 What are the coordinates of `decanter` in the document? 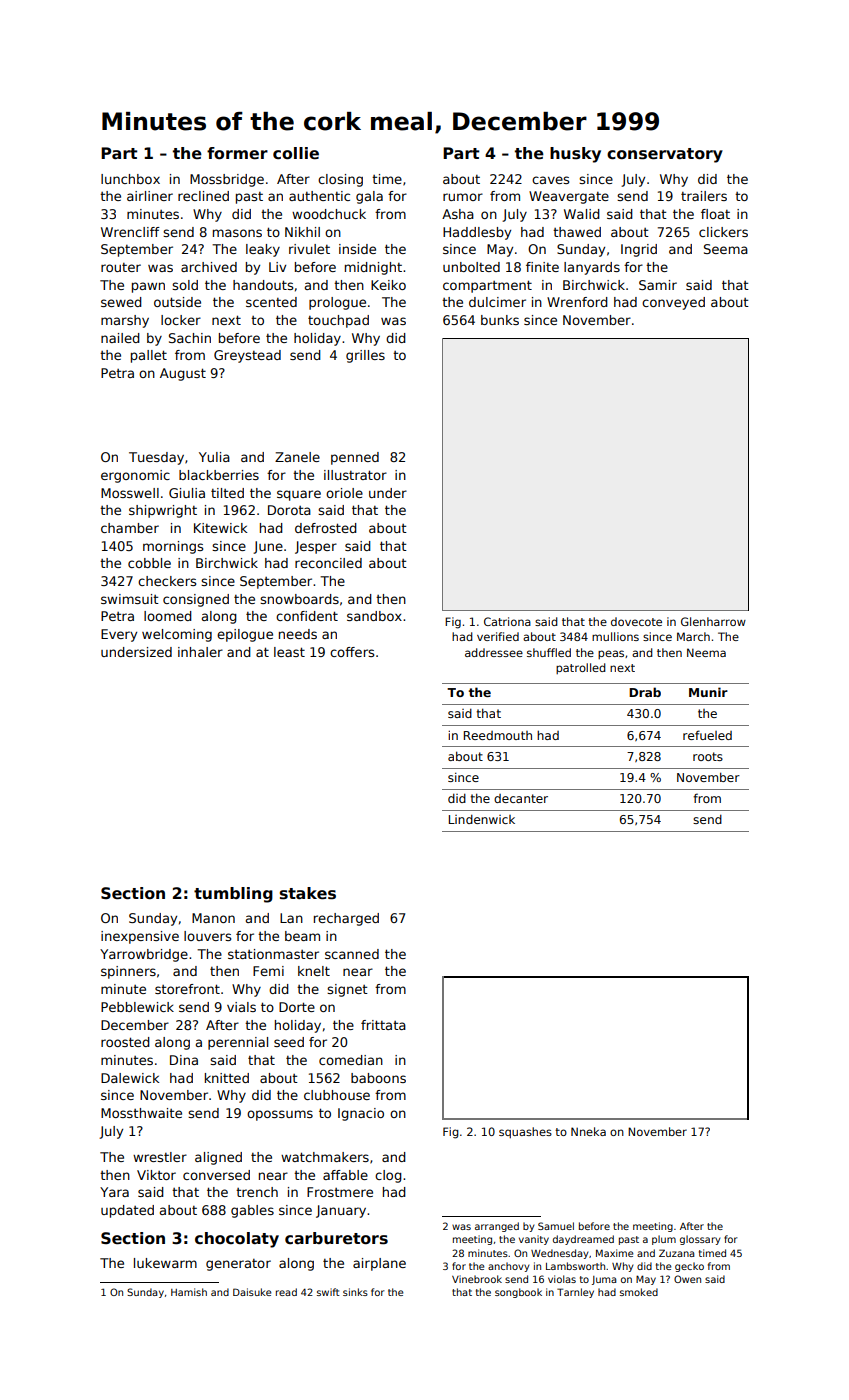 It's located at (521, 798).
